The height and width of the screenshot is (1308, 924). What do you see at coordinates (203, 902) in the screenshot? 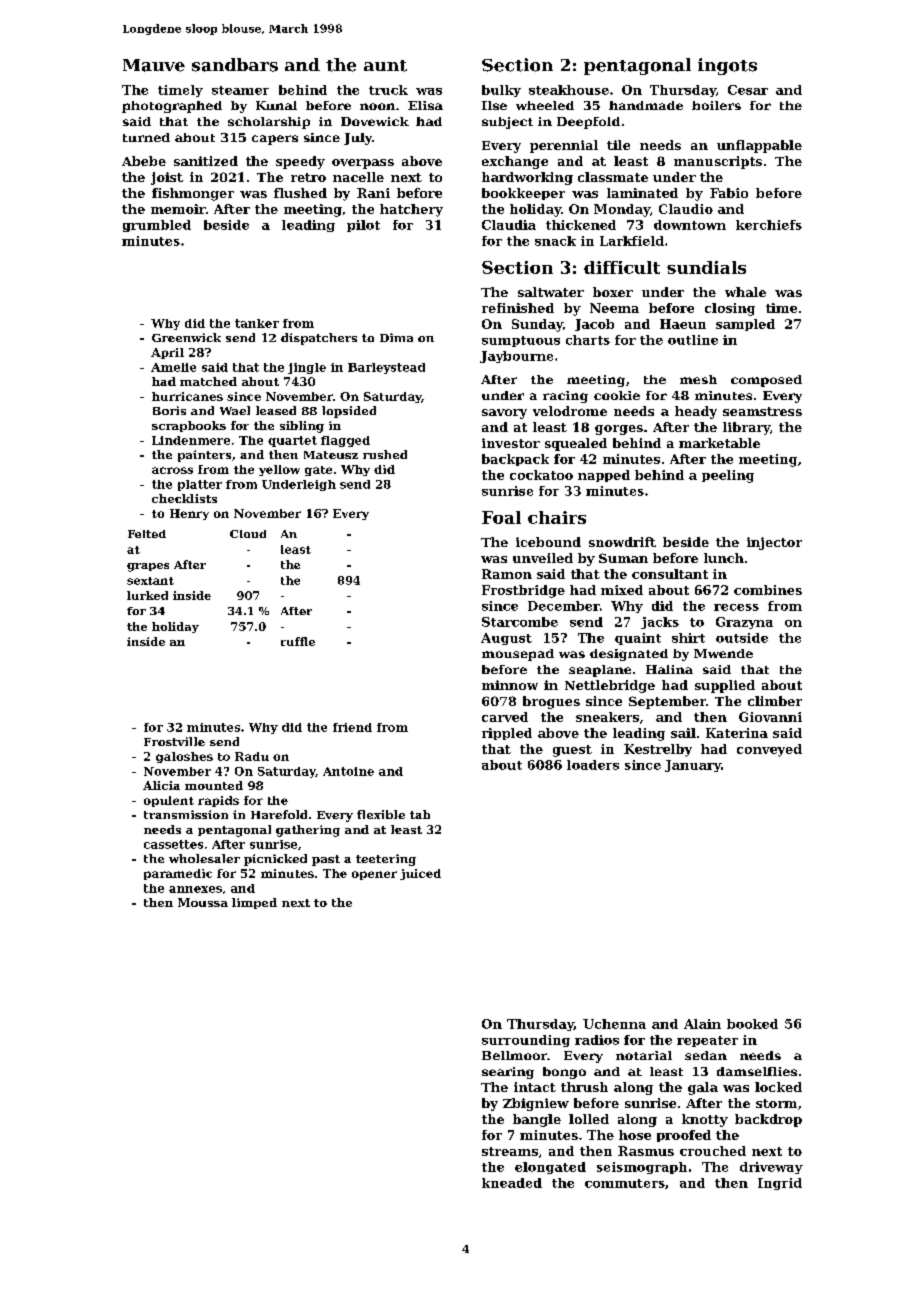
I see `Moussa` at bounding box center [203, 902].
